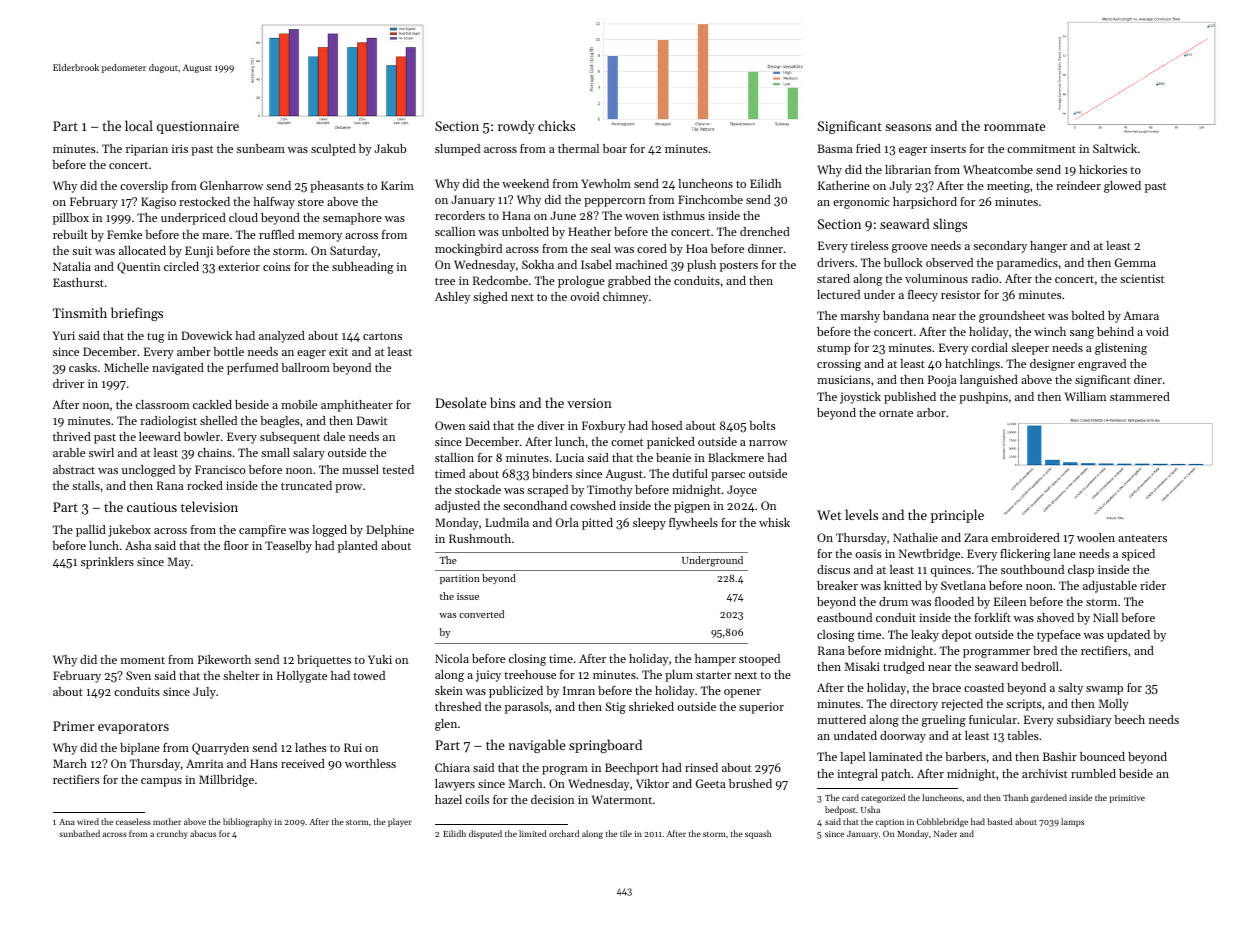  What do you see at coordinates (139, 125) in the page?
I see `local` at bounding box center [139, 125].
